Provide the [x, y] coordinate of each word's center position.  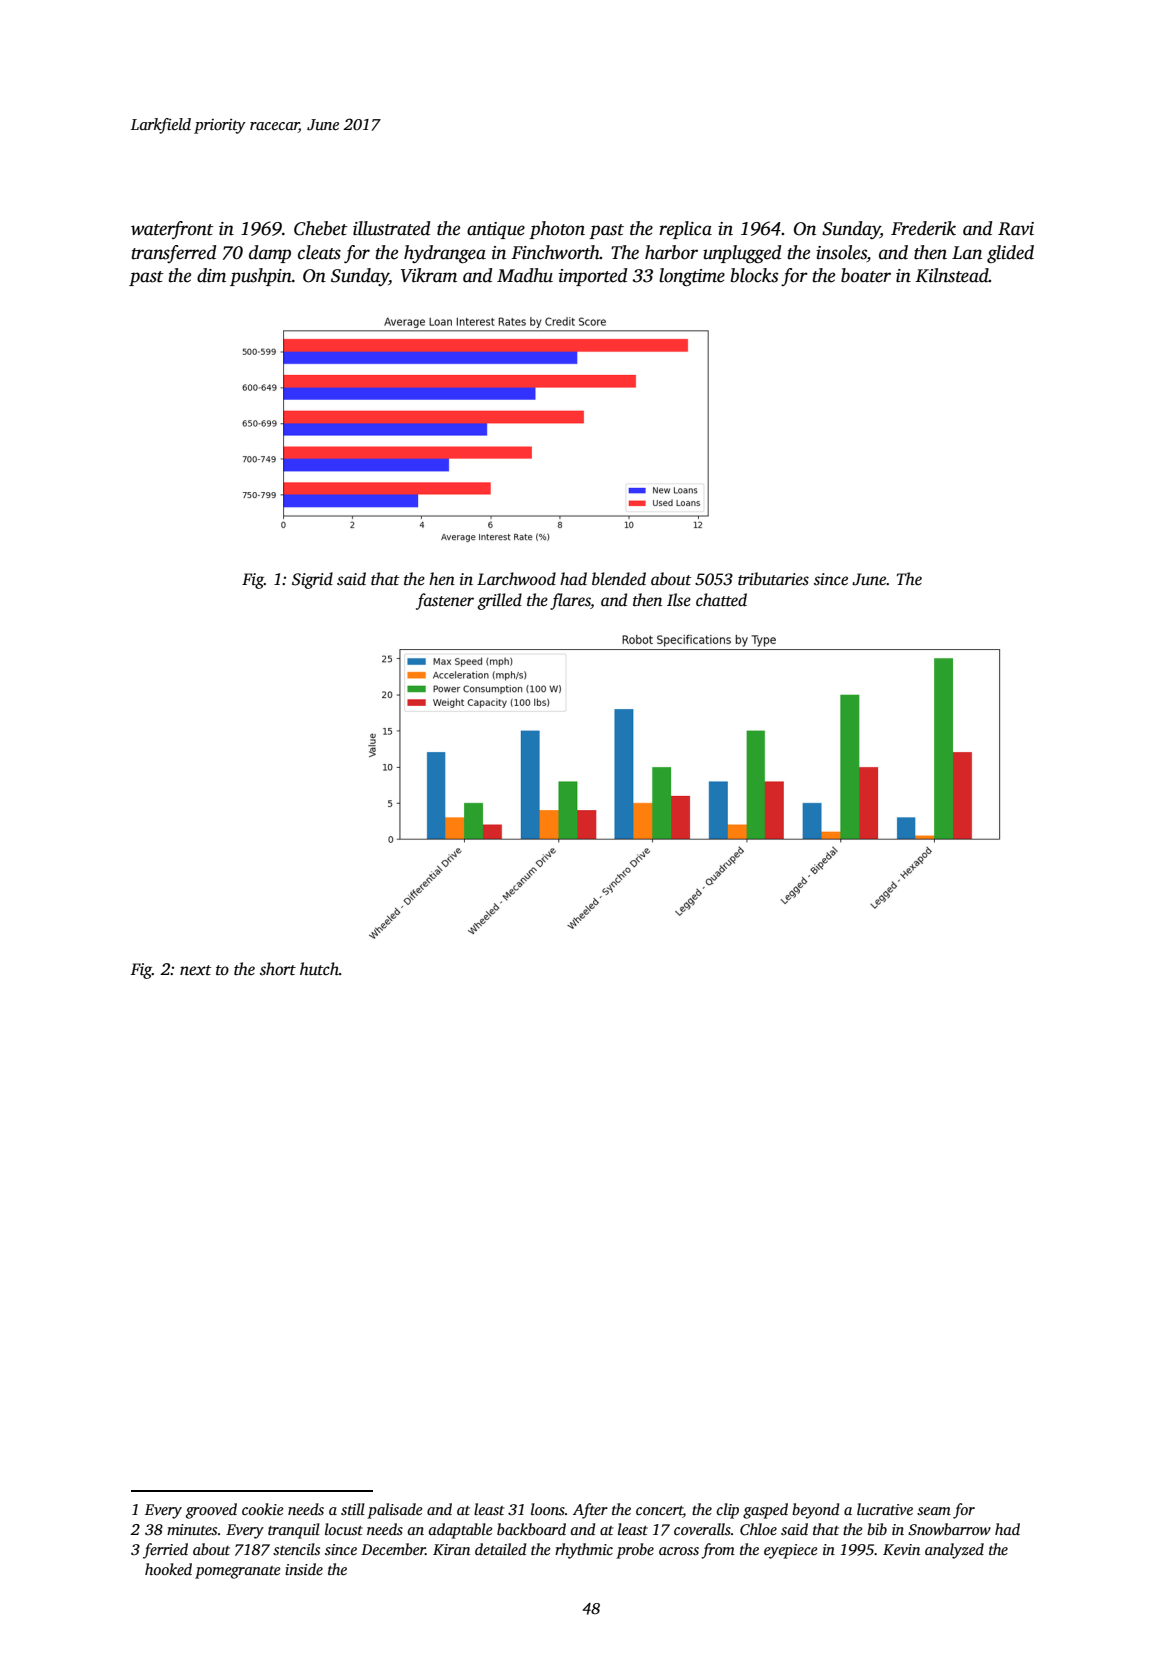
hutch [319, 969]
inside [304, 1569]
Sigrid [312, 580]
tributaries [773, 579]
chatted [721, 599]
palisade [395, 1511]
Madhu [525, 275]
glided [1010, 254]
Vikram [429, 275]
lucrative [885, 1509]
